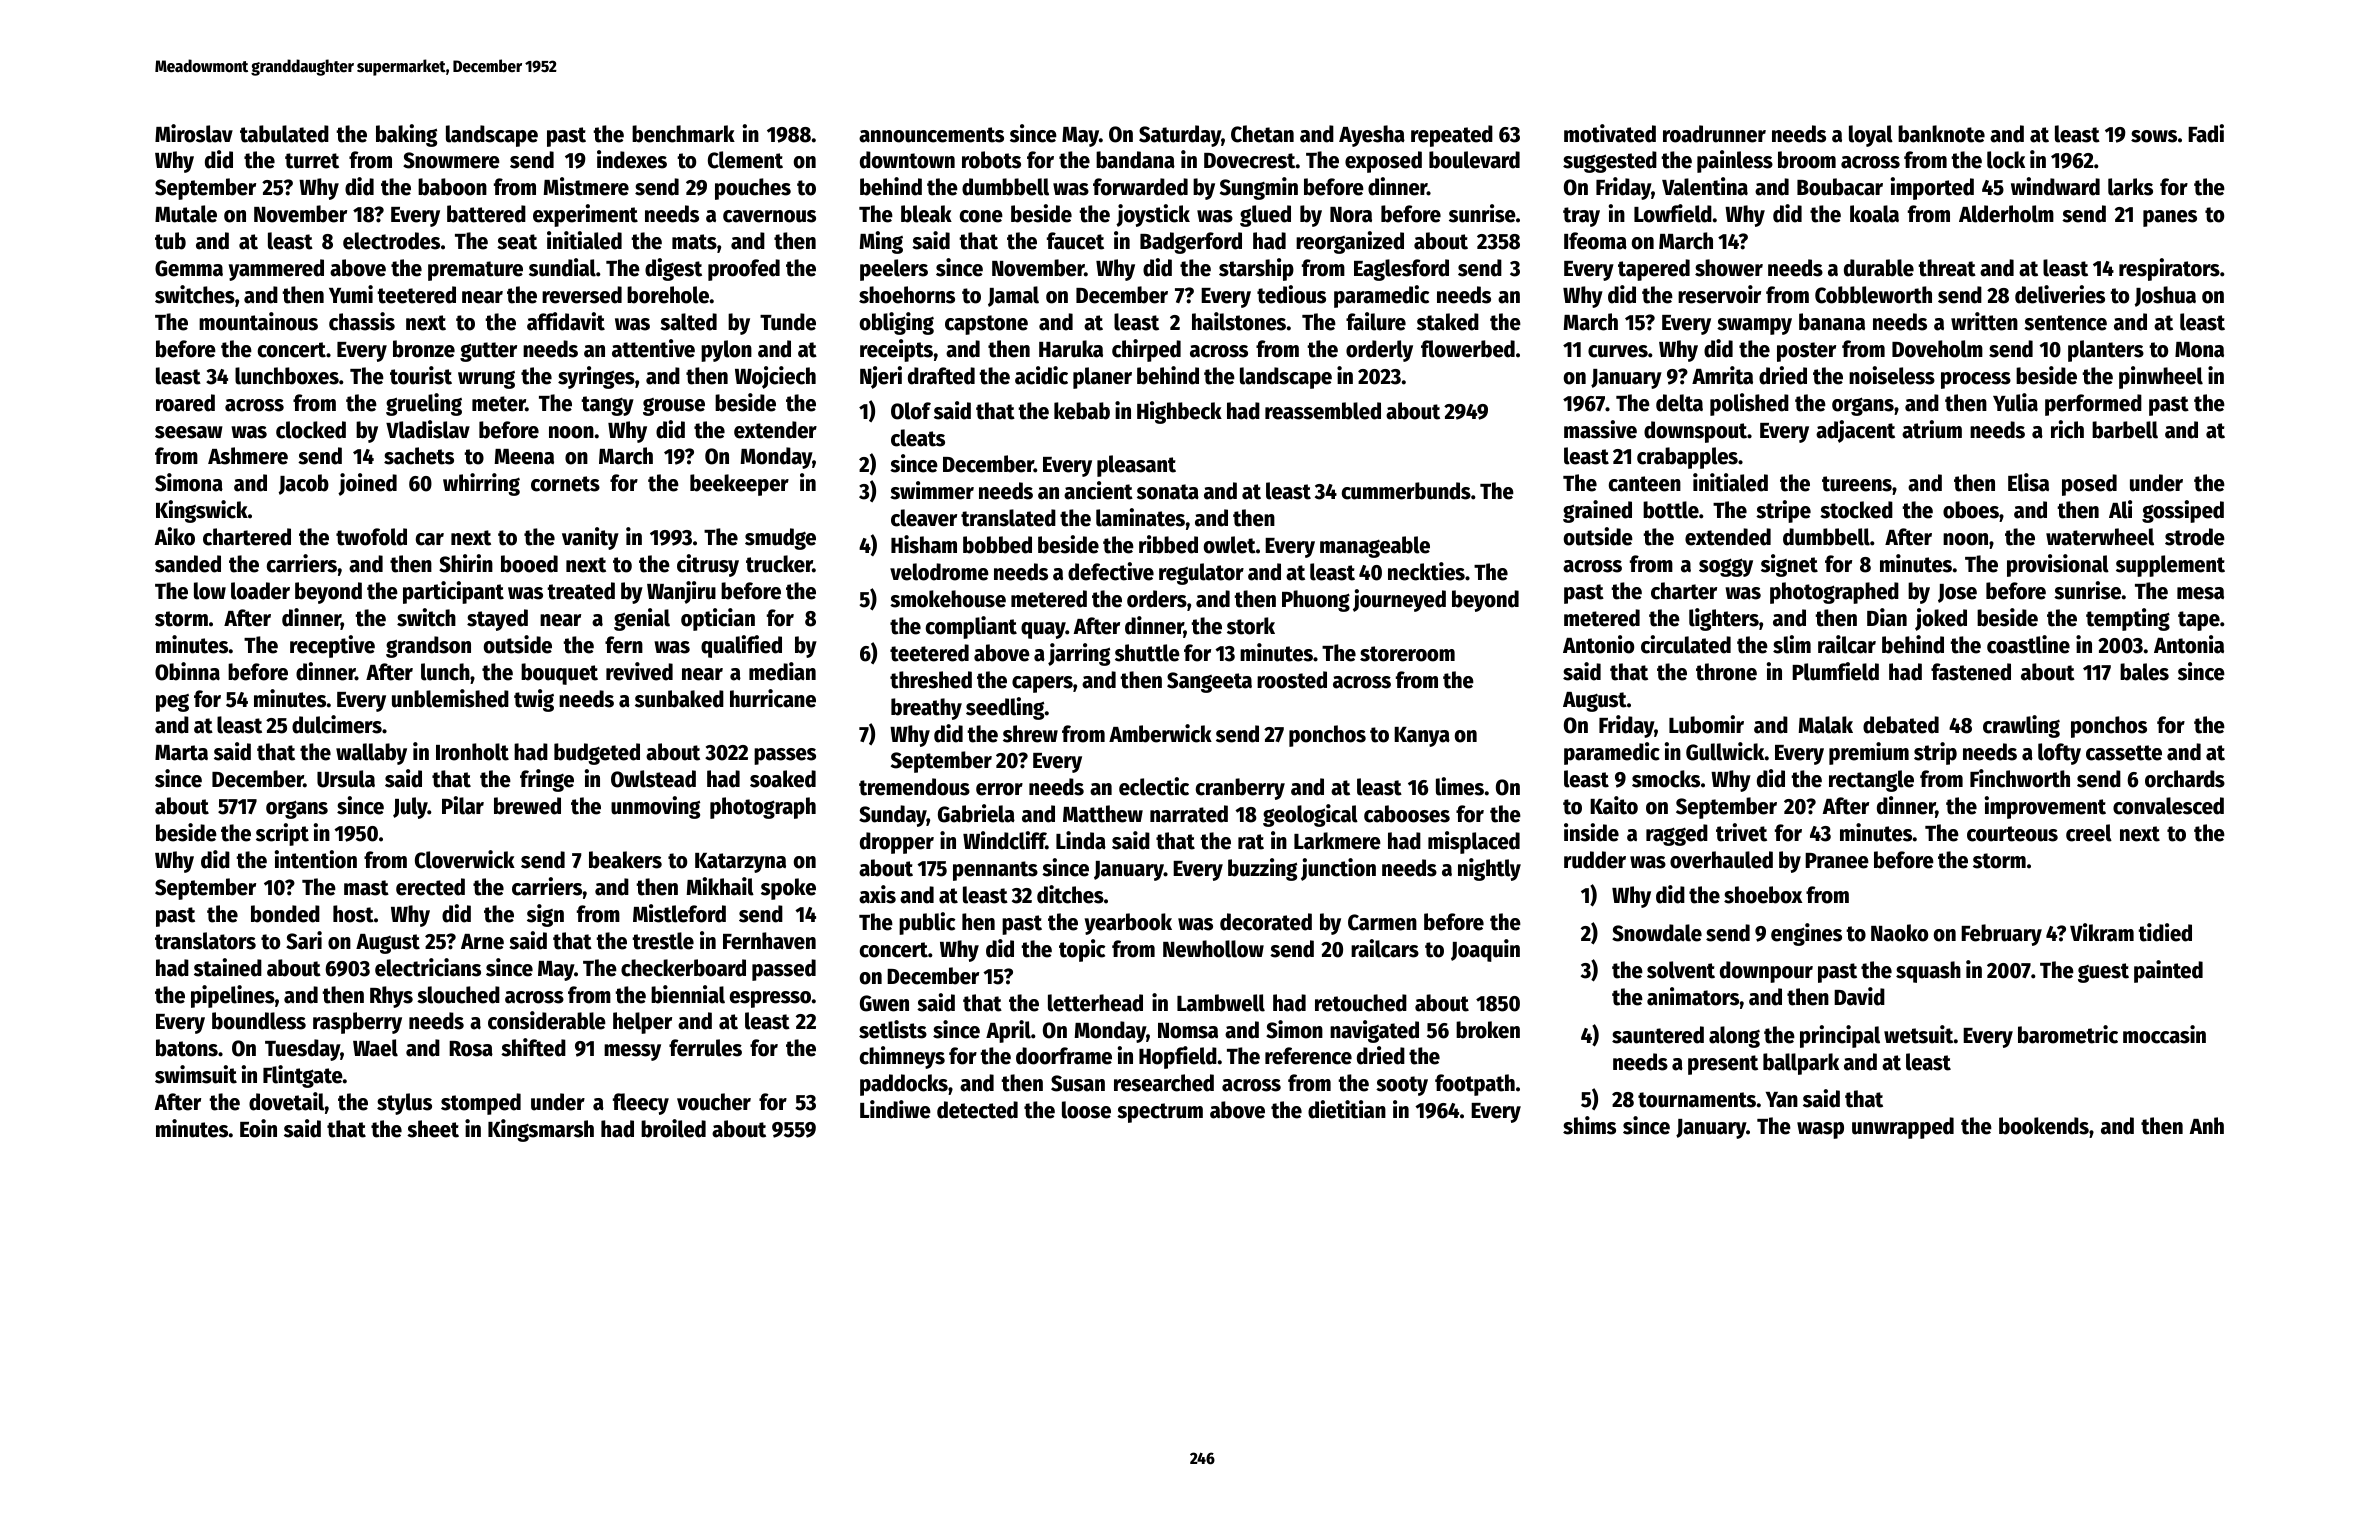 The height and width of the document is (1540, 2380). I want to click on announcements, so click(931, 135).
